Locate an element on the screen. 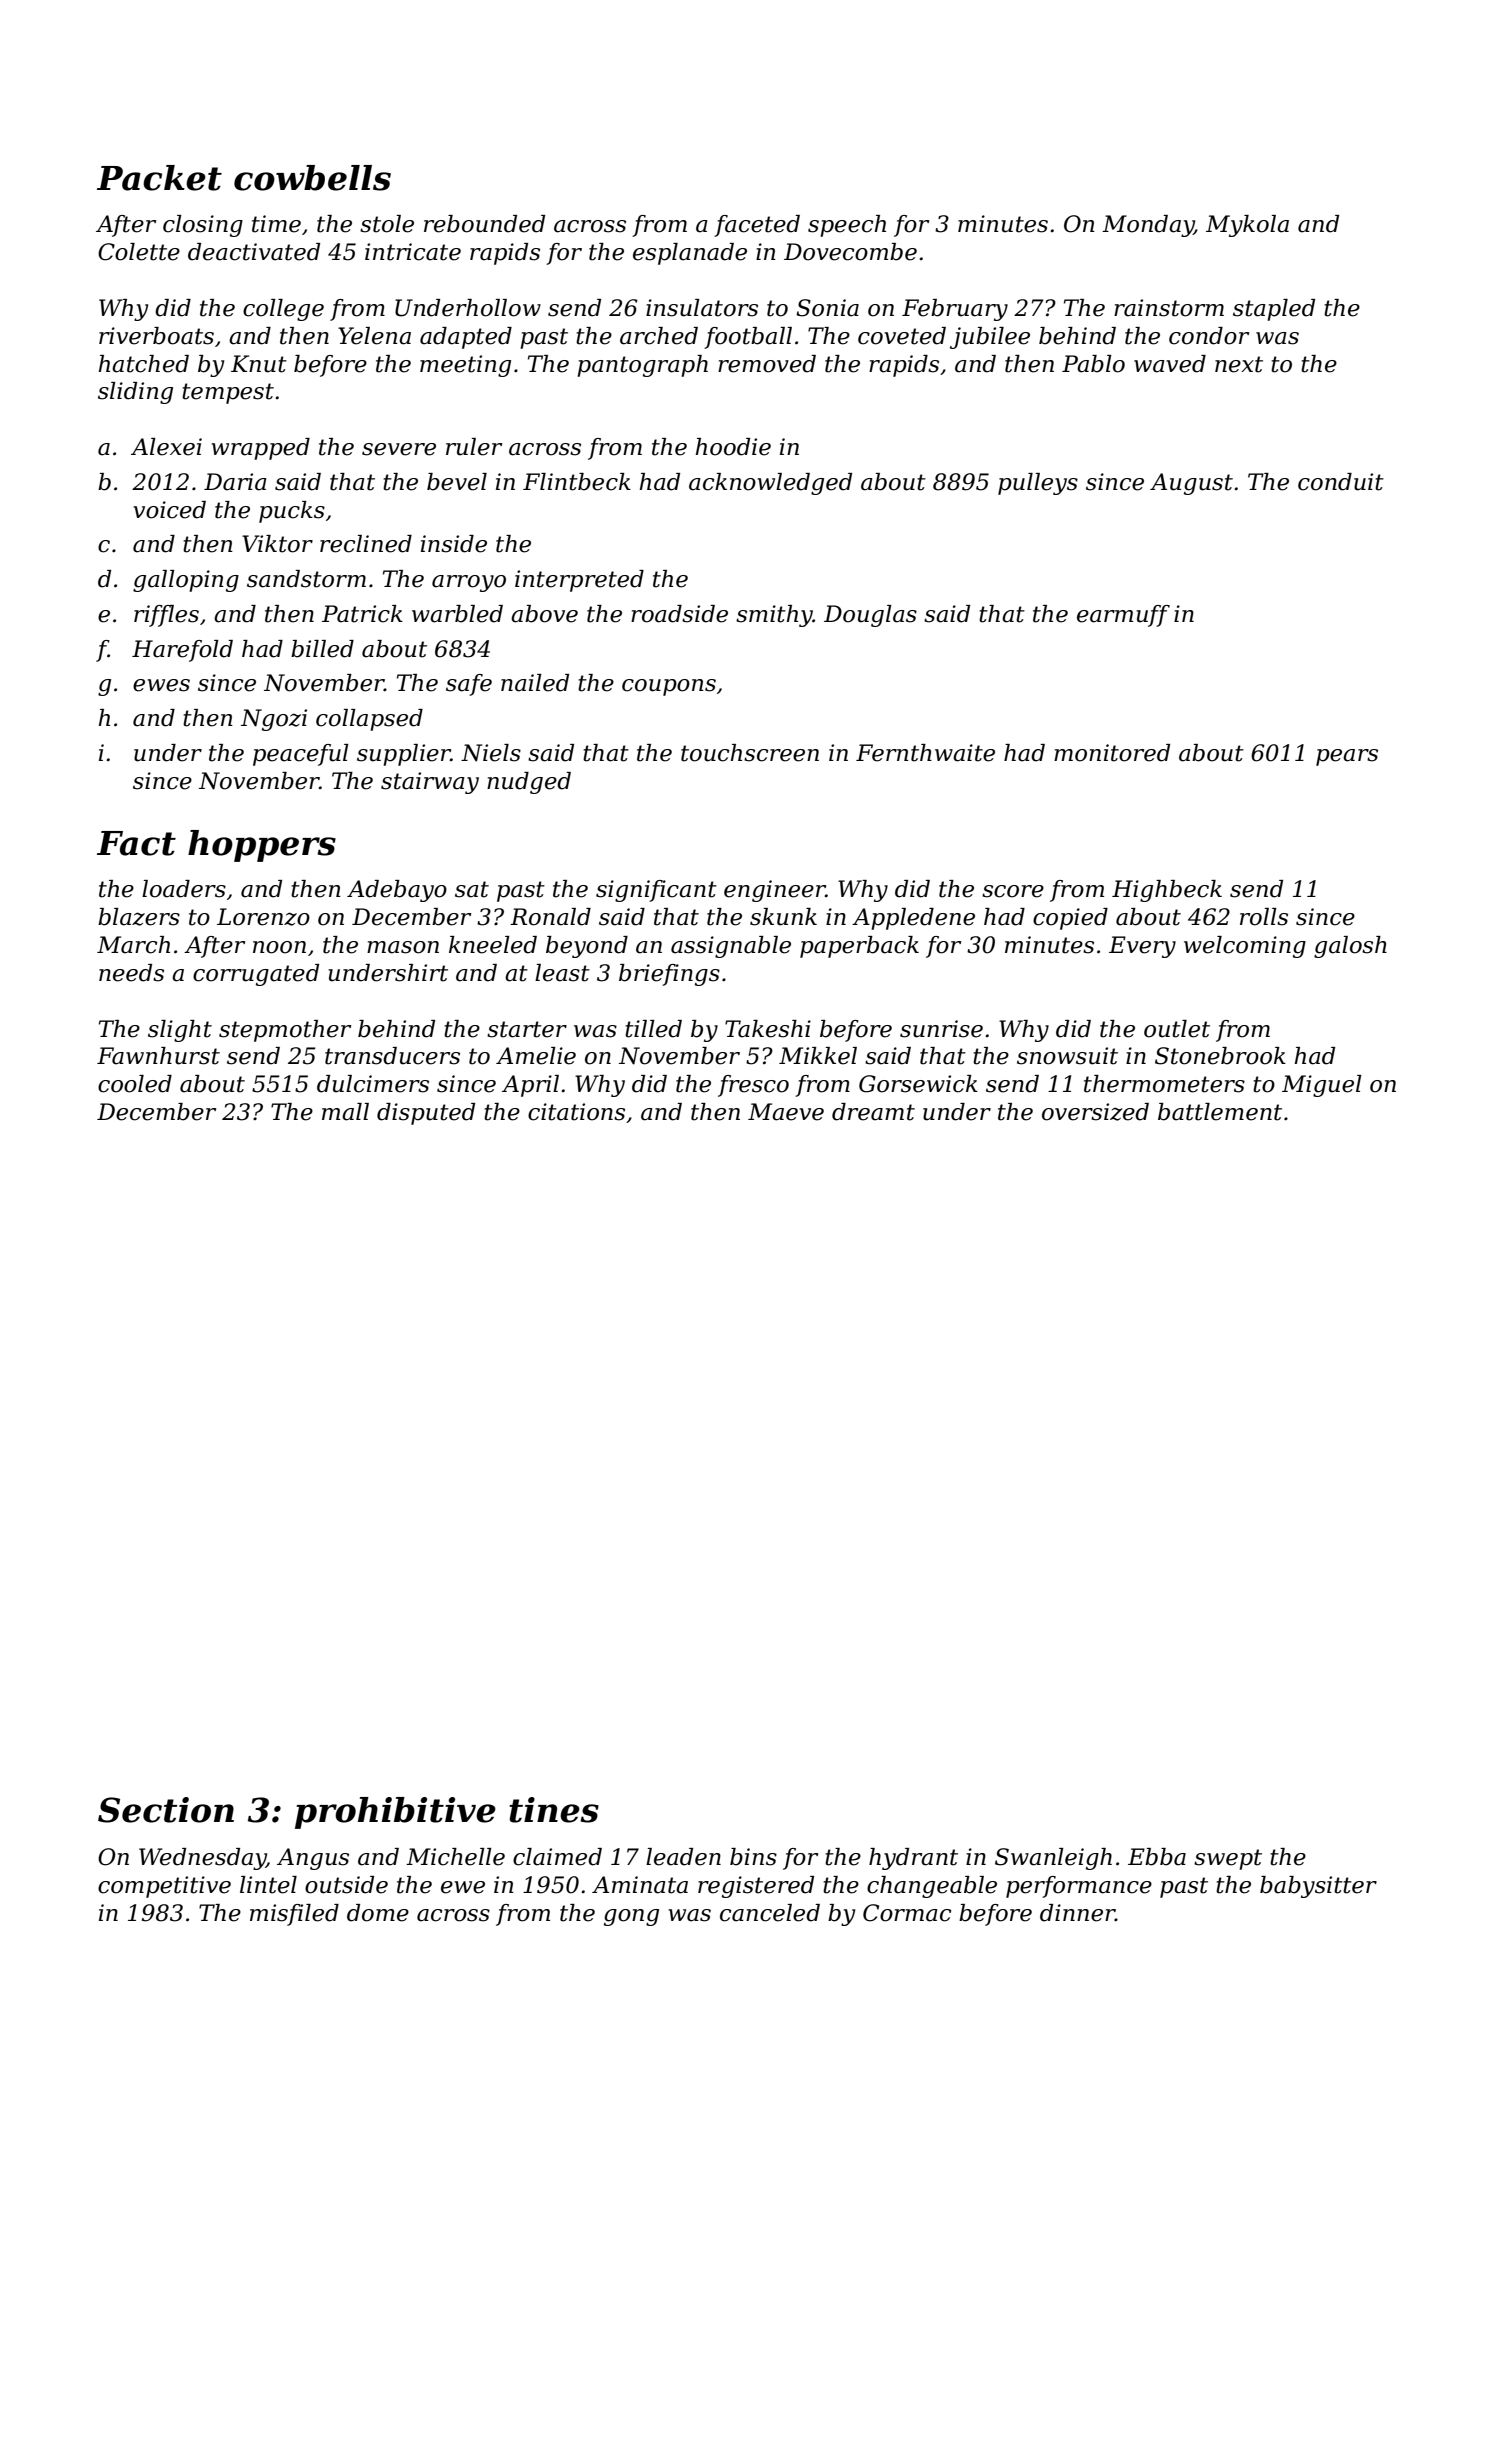 Image resolution: width=1496 pixels, height=2464 pixels. Mykola is located at coordinates (1247, 226).
